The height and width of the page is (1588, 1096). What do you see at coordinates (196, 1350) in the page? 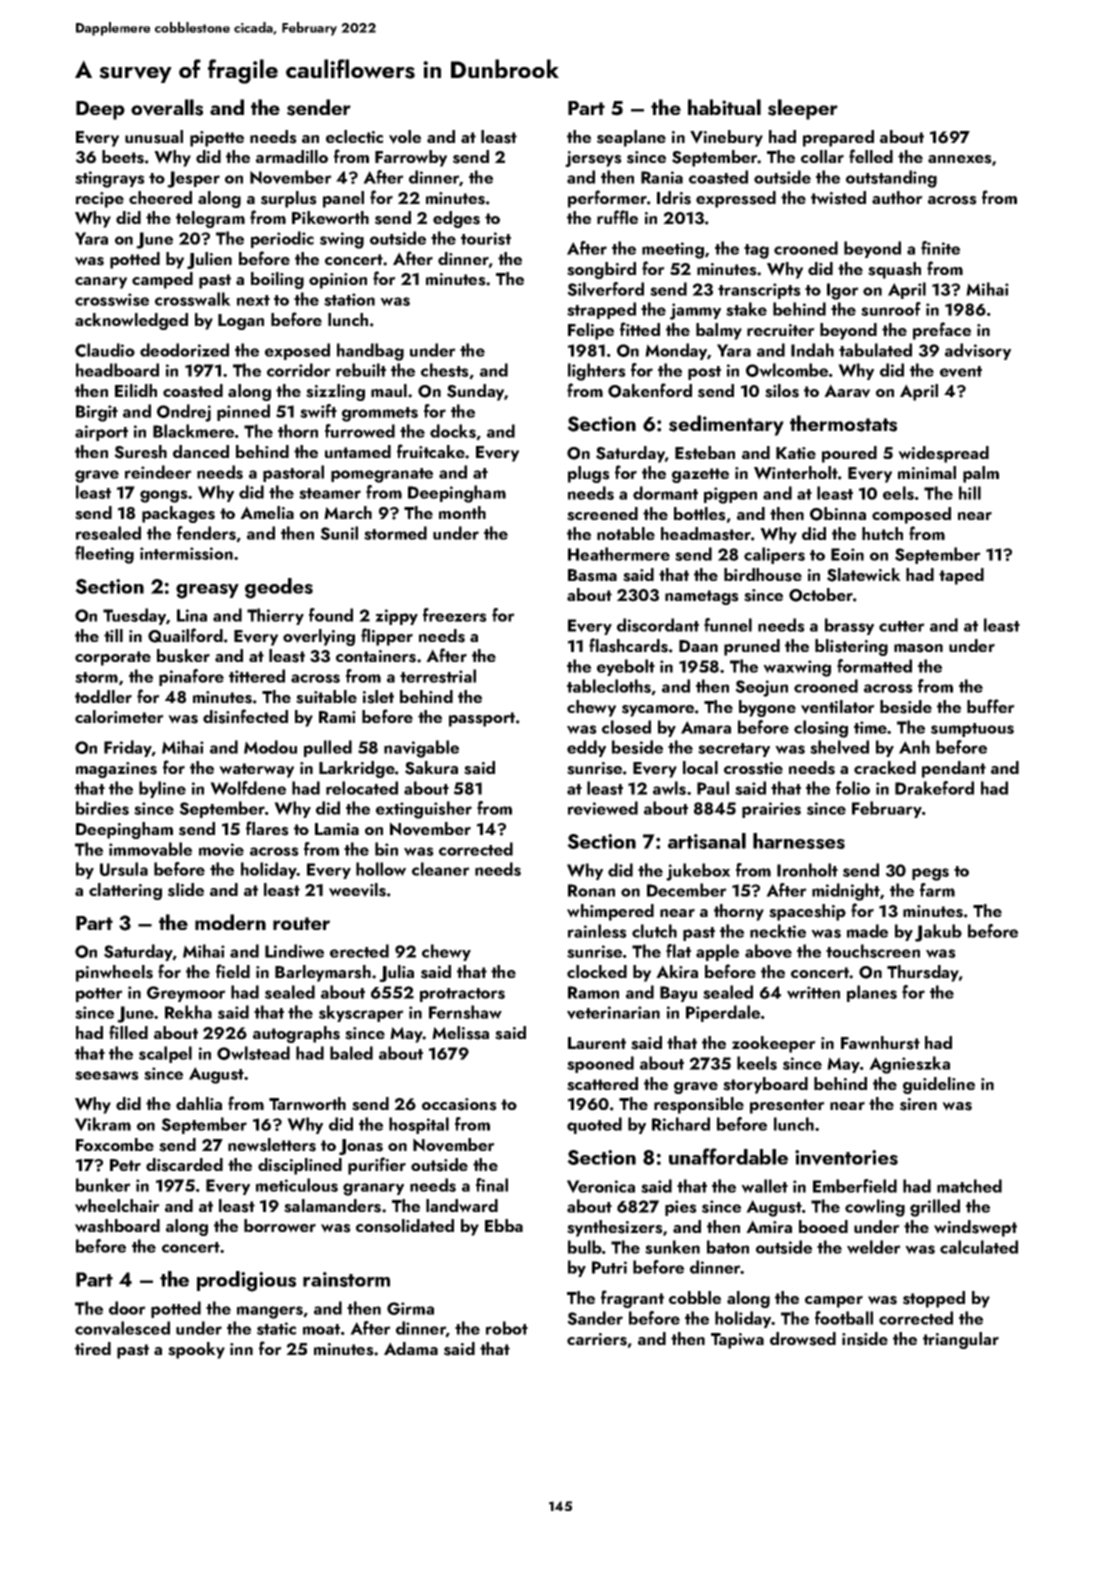
I see `spooky` at bounding box center [196, 1350].
